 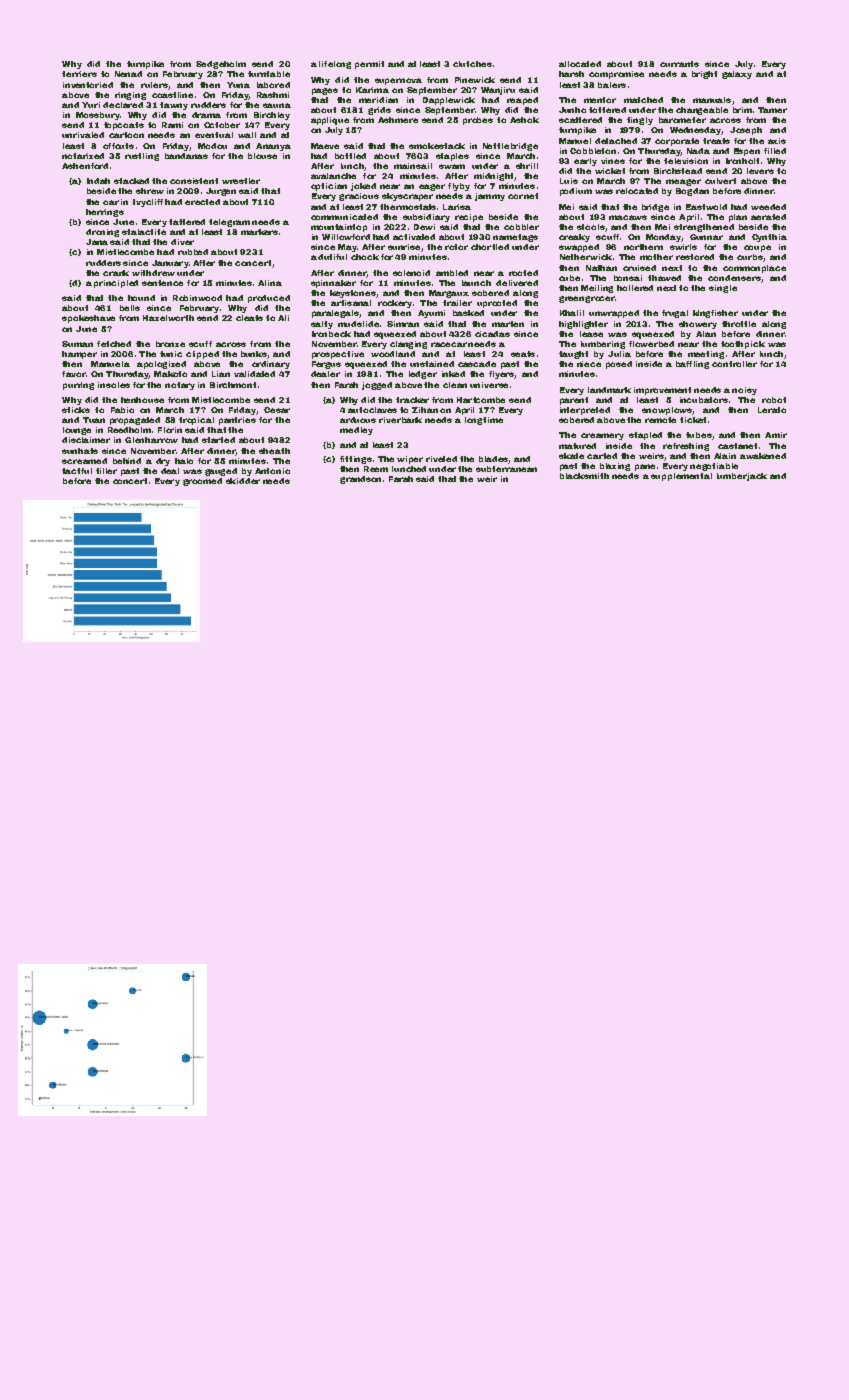 What do you see at coordinates (425, 410) in the page?
I see `Zihan` at bounding box center [425, 410].
